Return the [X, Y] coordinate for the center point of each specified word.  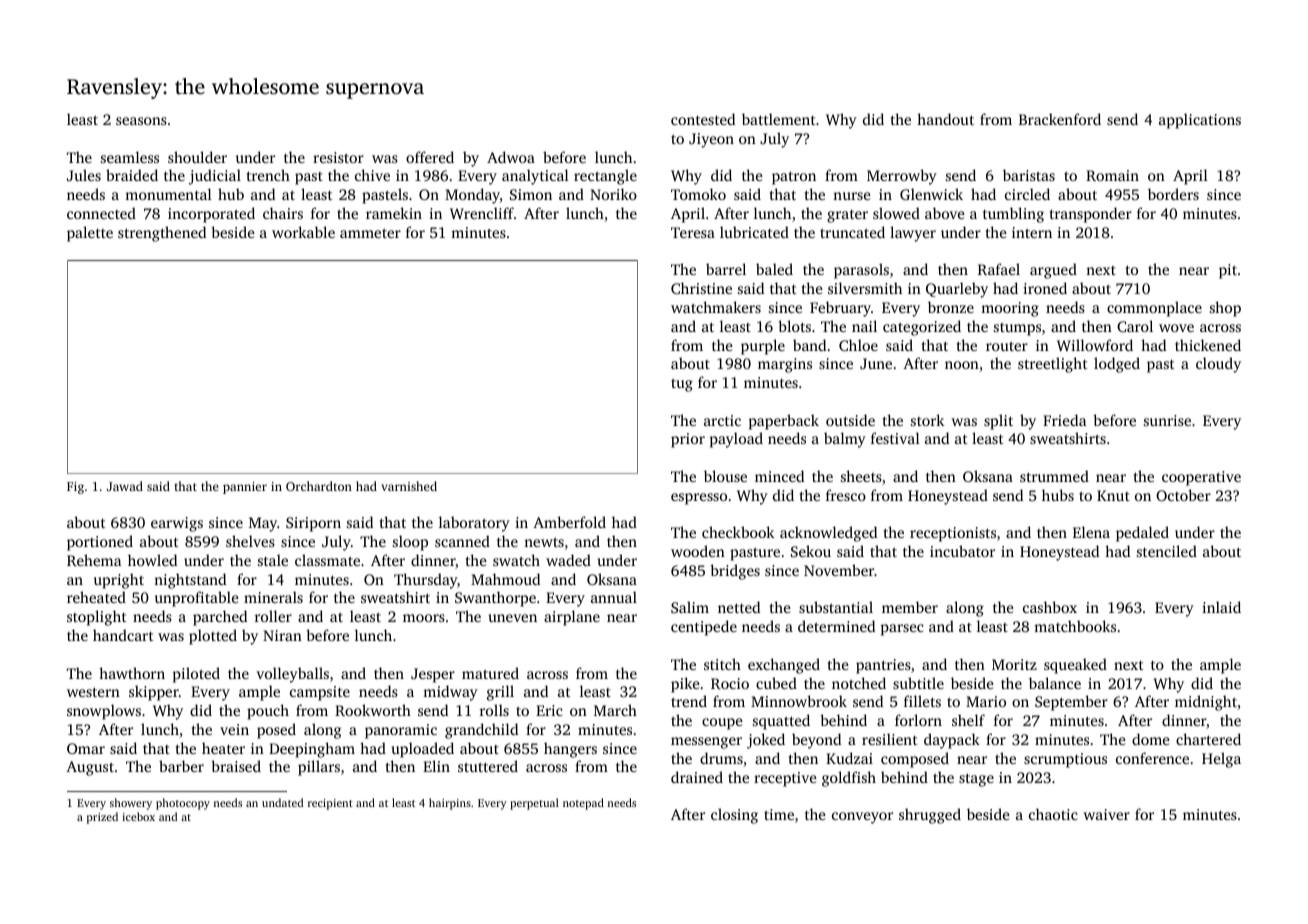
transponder [1091, 215]
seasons [141, 121]
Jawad [125, 486]
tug [682, 385]
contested [703, 119]
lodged [1117, 365]
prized [102, 818]
